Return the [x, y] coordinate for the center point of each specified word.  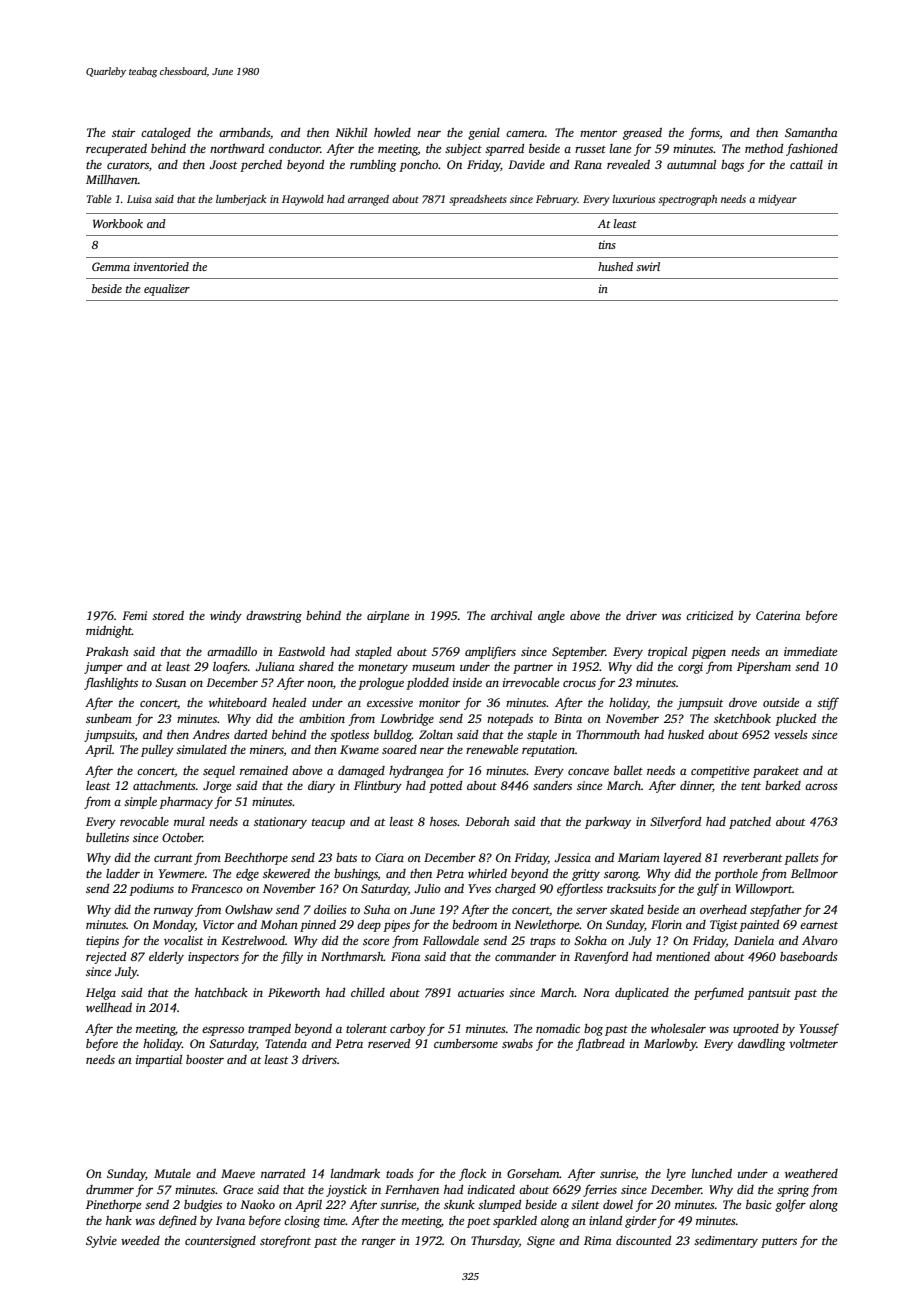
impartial [159, 1061]
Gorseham [533, 1173]
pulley [157, 751]
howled [392, 132]
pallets [801, 859]
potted [445, 787]
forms [704, 133]
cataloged [166, 134]
